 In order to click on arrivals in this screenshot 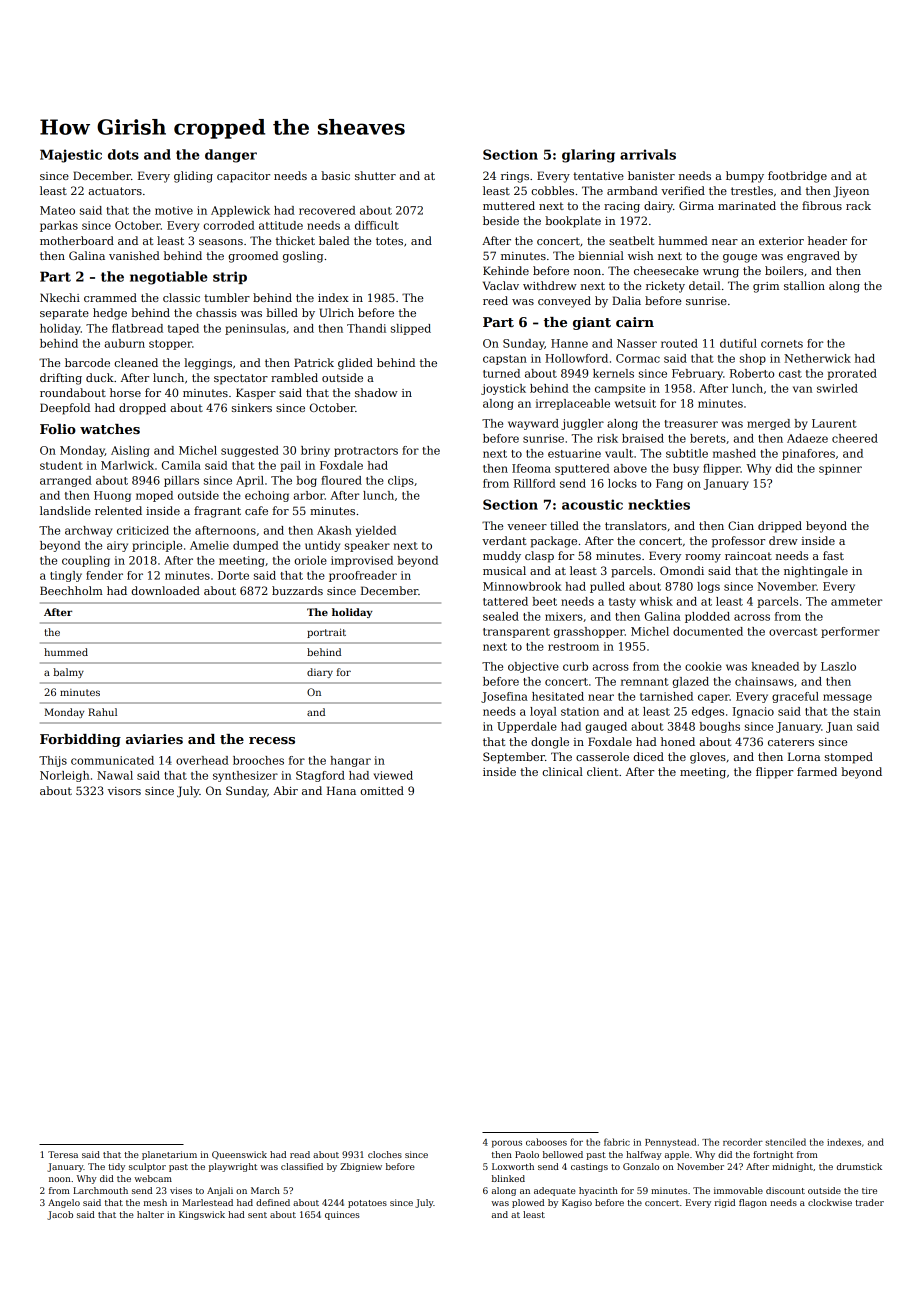, I will do `click(648, 154)`.
